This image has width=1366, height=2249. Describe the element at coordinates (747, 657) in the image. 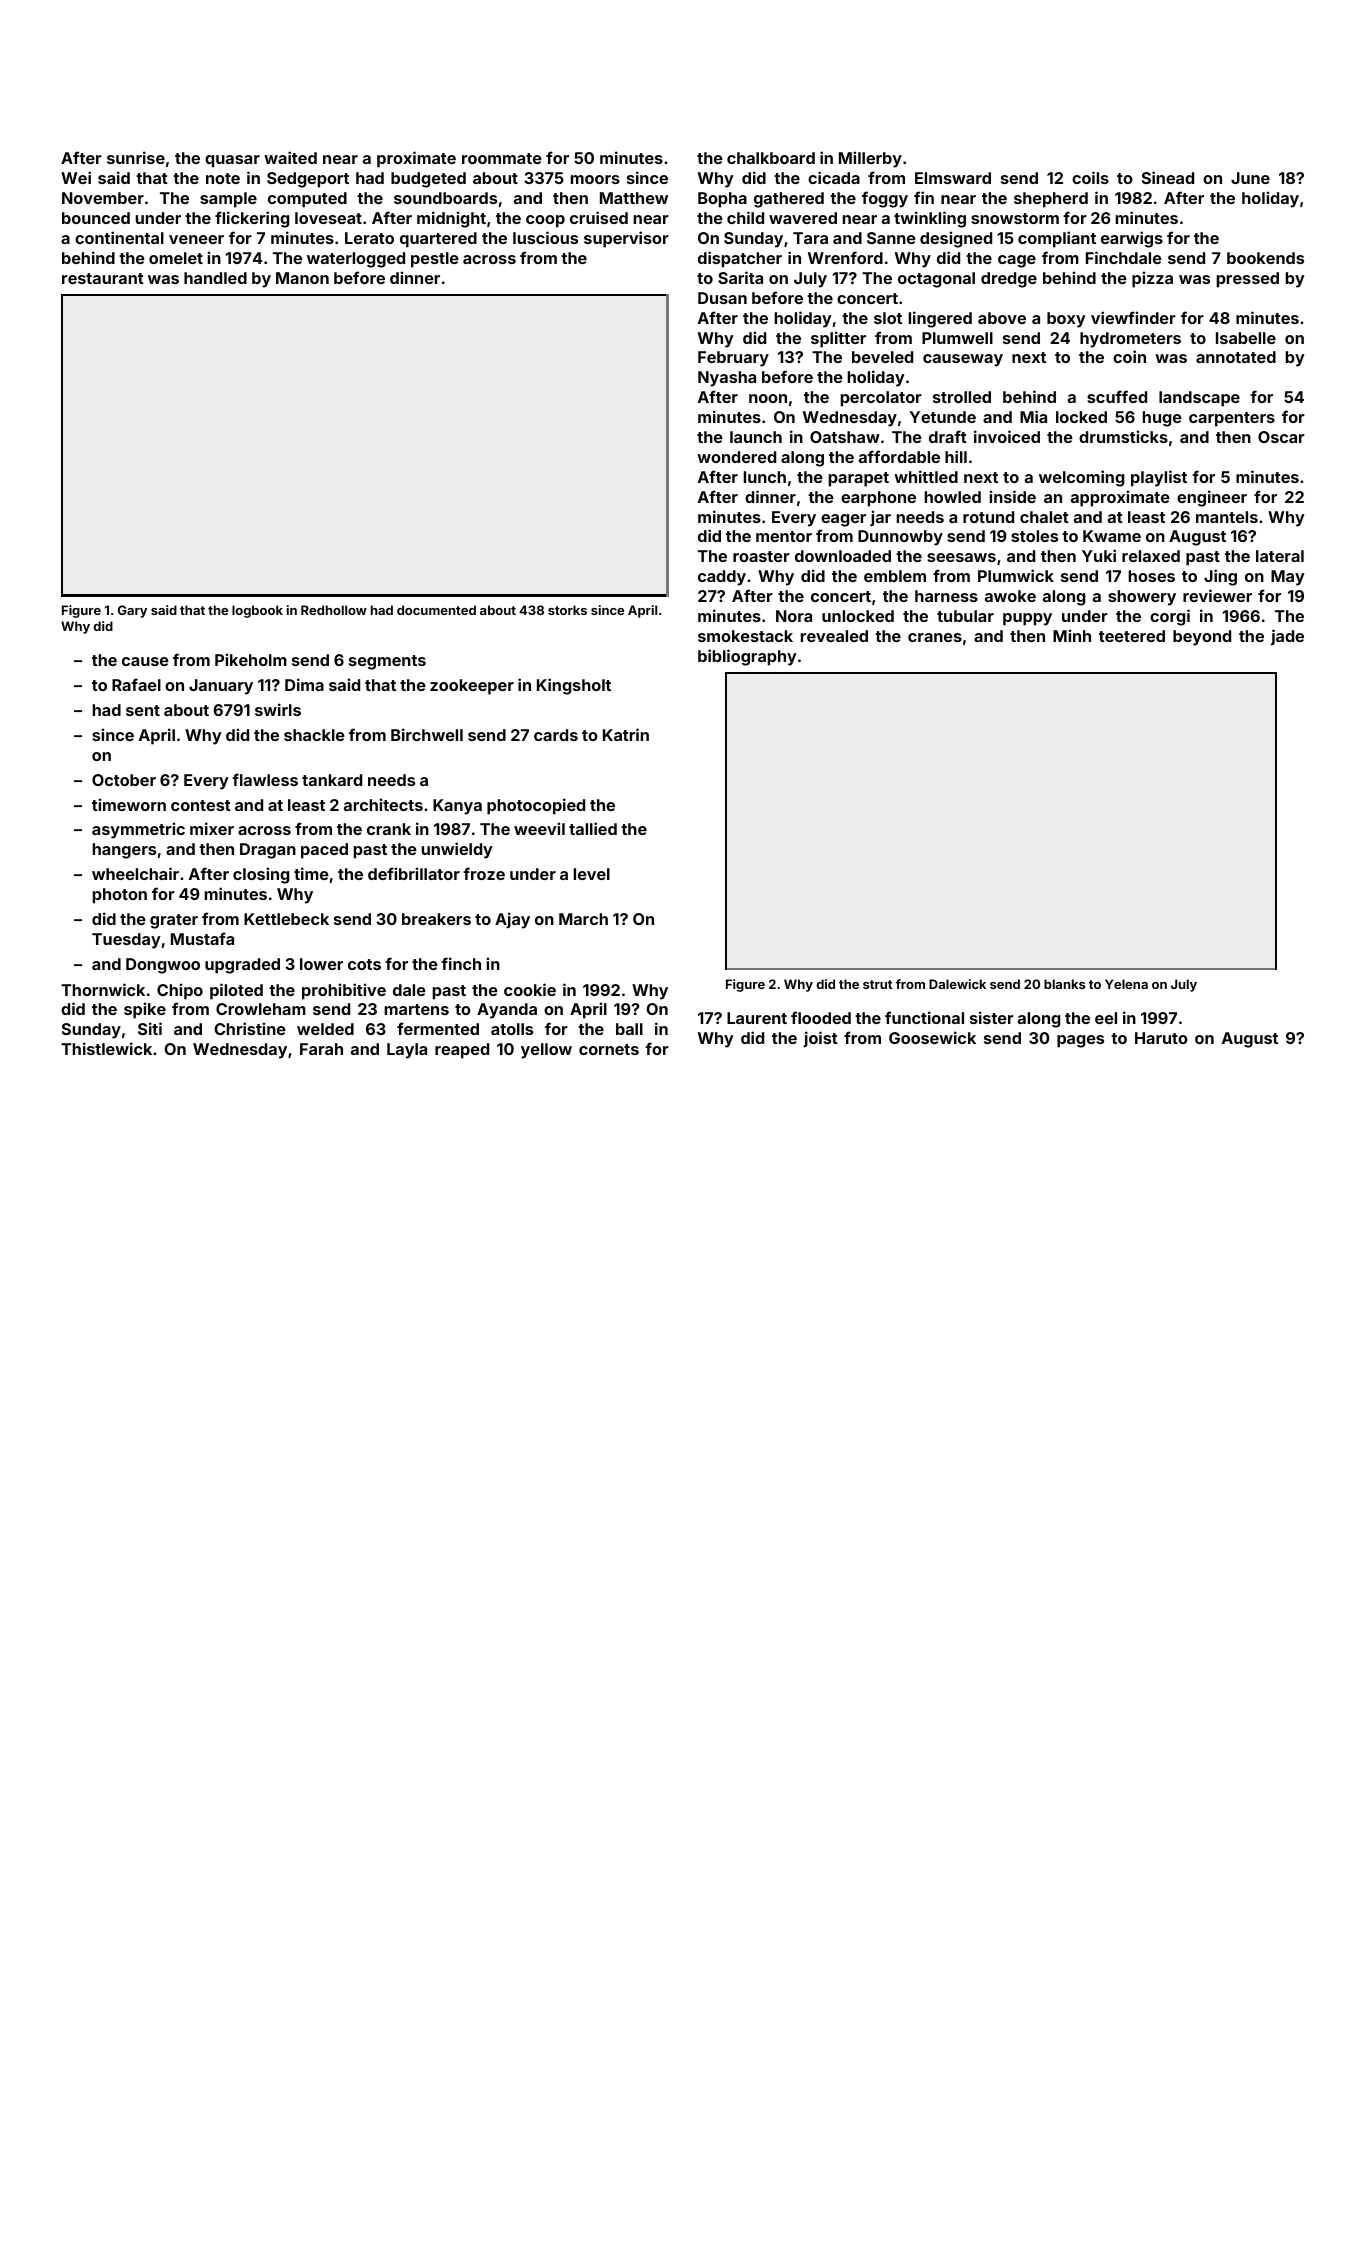

I see `bibliography` at that location.
